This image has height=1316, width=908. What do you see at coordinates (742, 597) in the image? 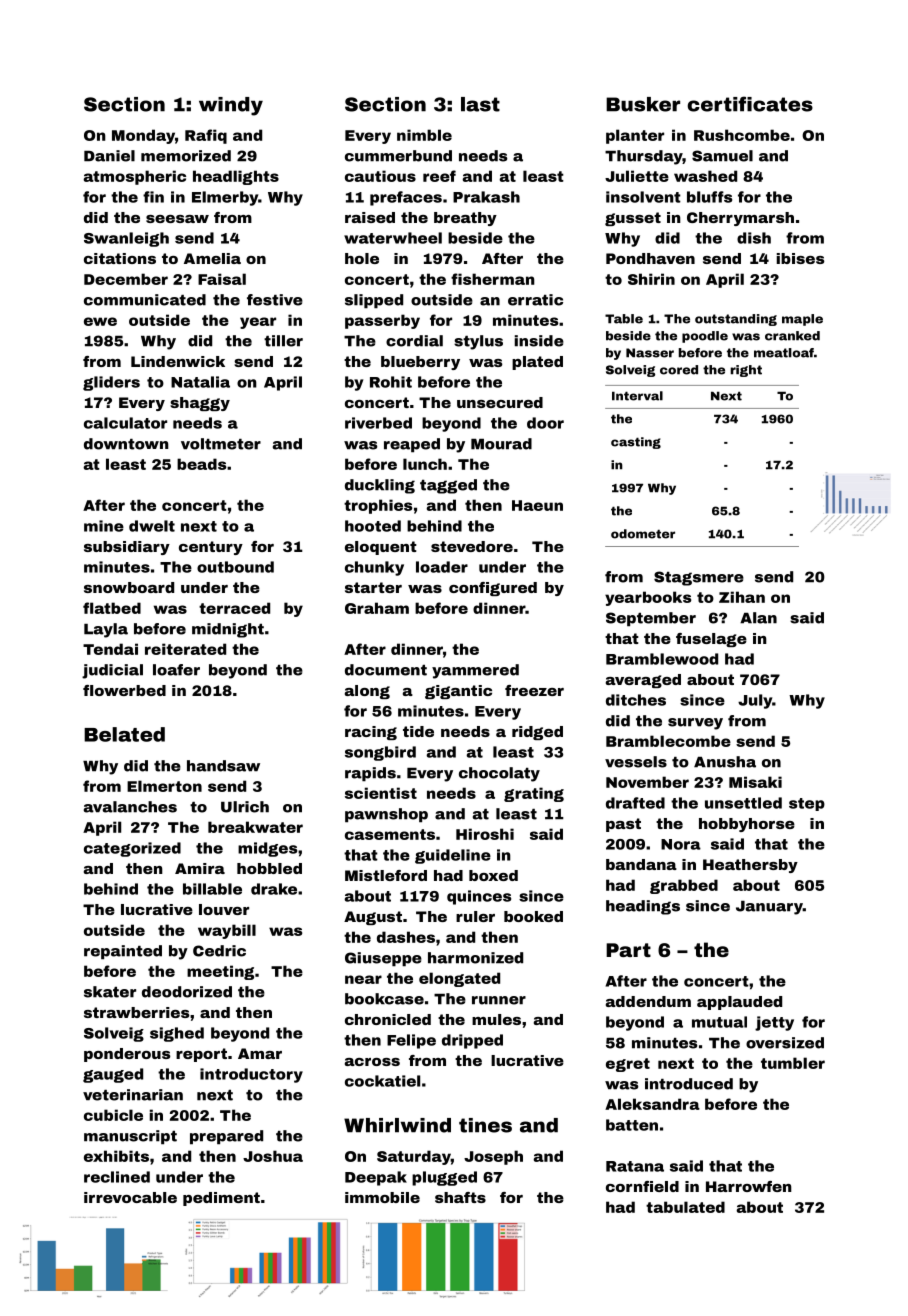
I see `Zihan` at bounding box center [742, 597].
